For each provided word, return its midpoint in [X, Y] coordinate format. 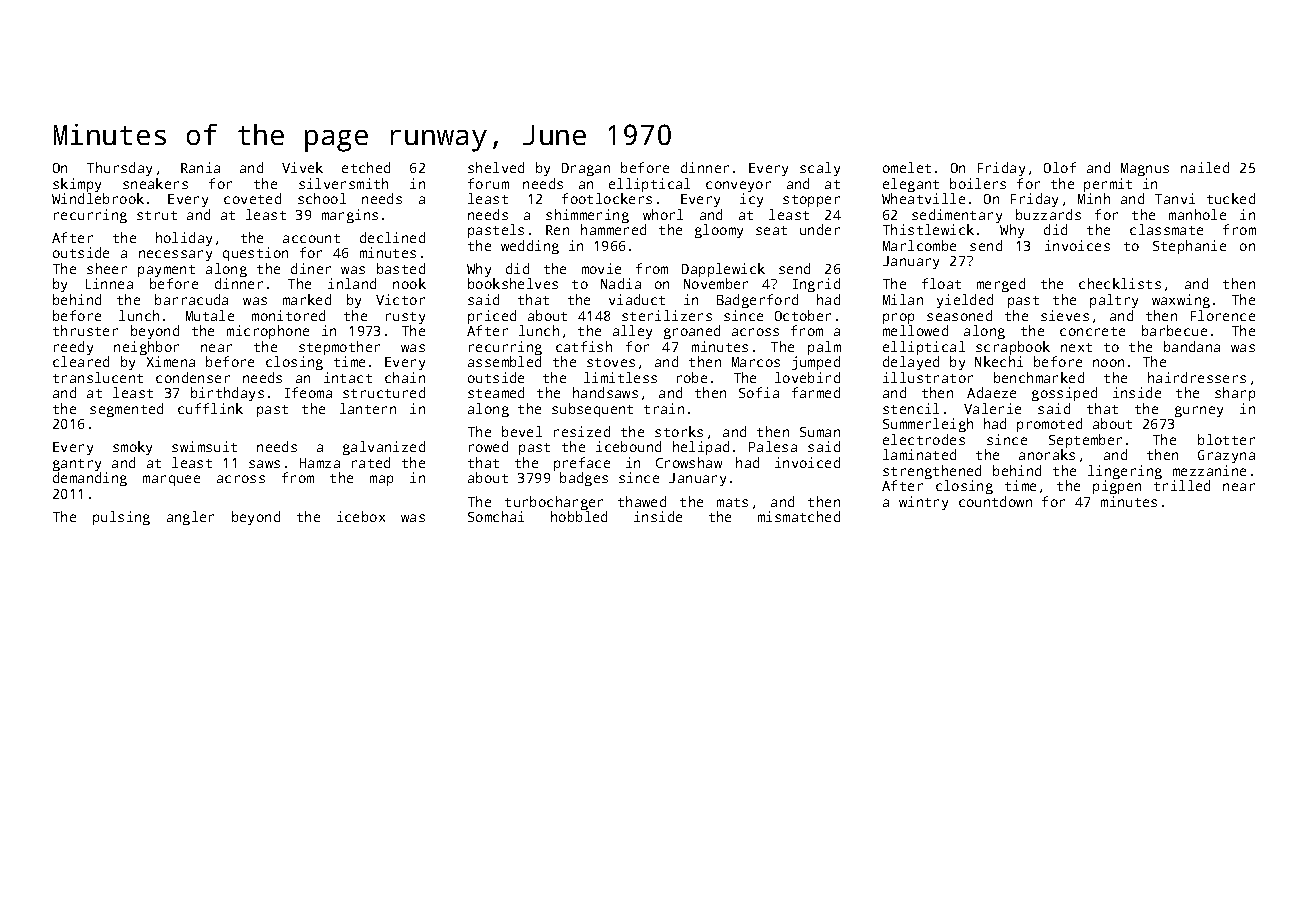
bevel [522, 431]
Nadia [621, 283]
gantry [77, 465]
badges [584, 479]
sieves [1065, 315]
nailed [1205, 167]
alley [632, 332]
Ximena [171, 361]
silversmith [343, 183]
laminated [919, 454]
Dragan [586, 169]
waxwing [1181, 301]
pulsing [121, 518]
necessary [175, 255]
